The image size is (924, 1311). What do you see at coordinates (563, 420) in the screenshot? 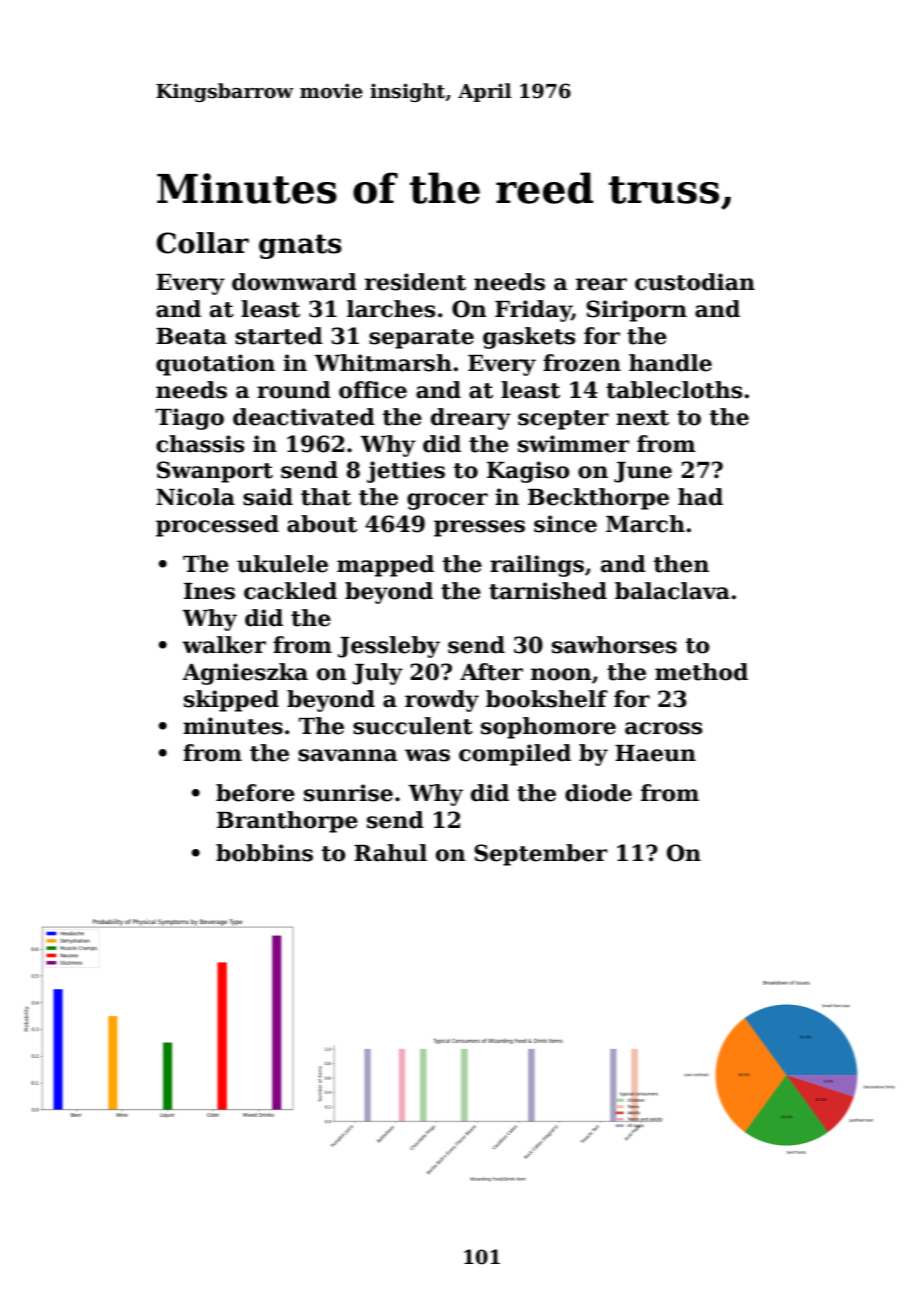
I see `scepter` at bounding box center [563, 420].
